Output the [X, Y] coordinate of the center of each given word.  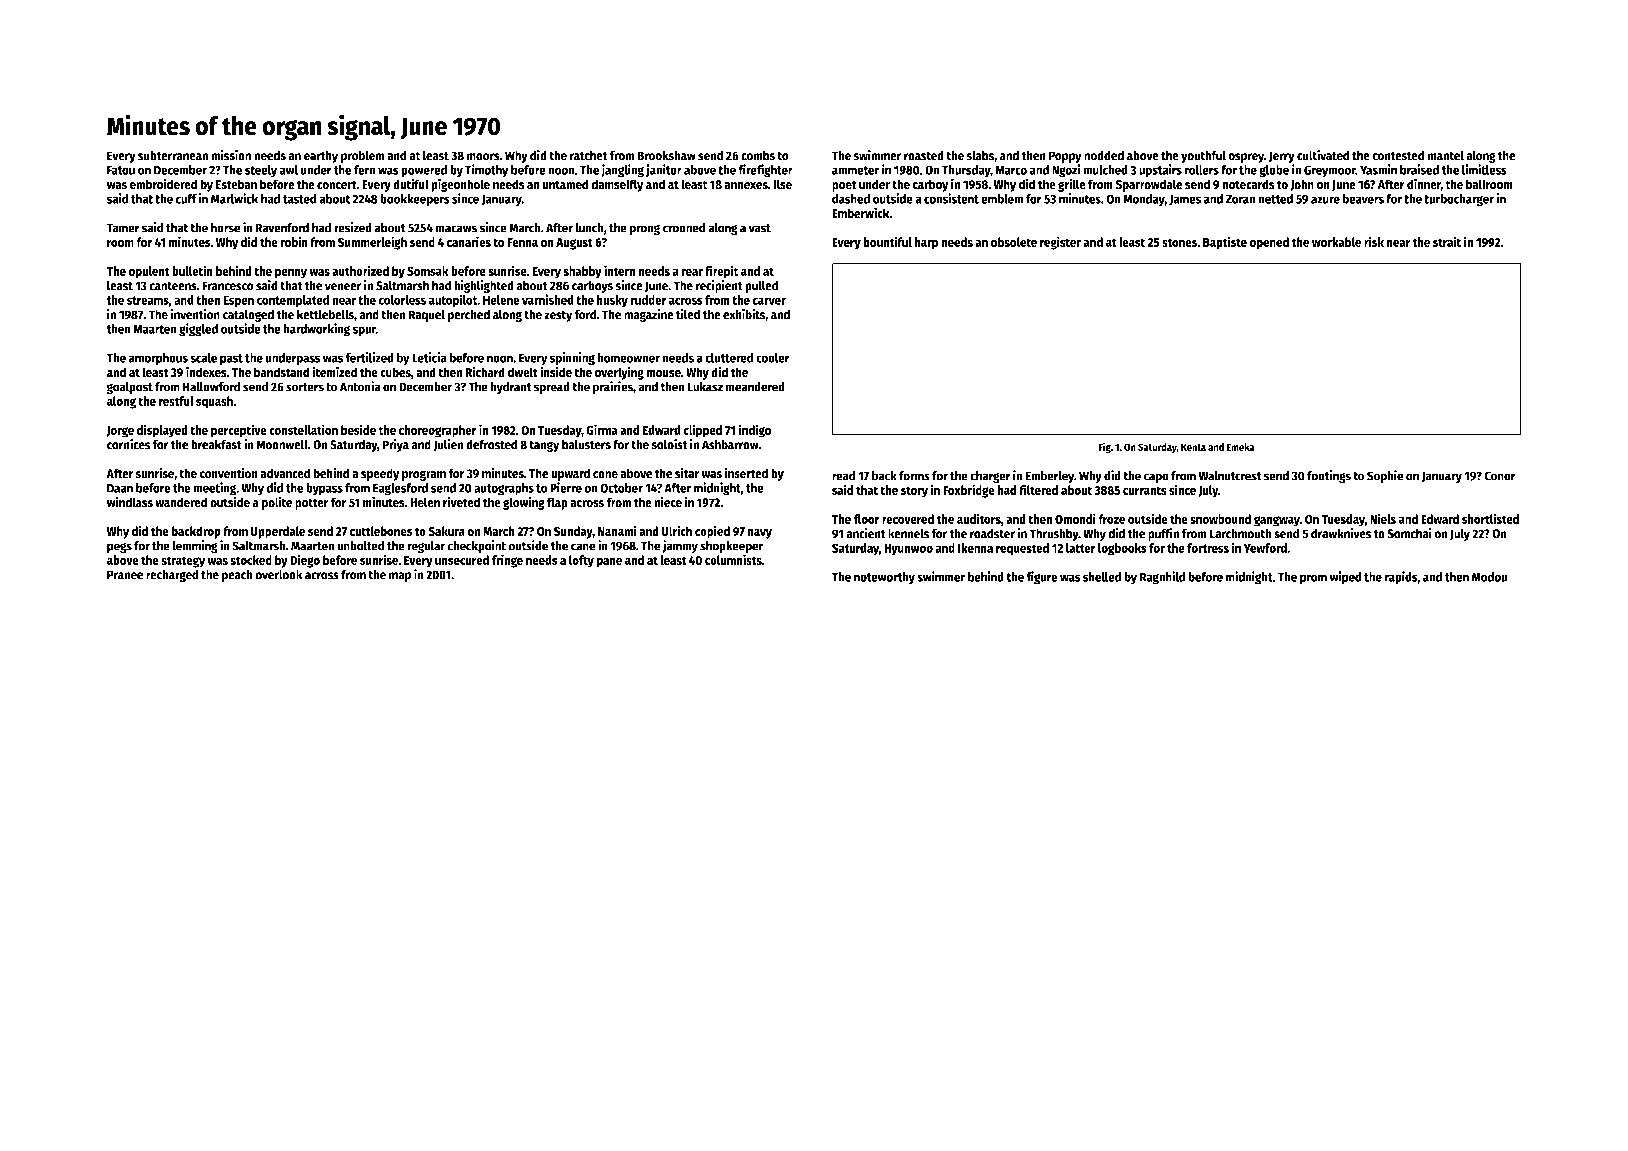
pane [609, 563]
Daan [120, 488]
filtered [1038, 489]
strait [1447, 241]
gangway [1277, 521]
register [1060, 243]
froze [1111, 519]
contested [1398, 155]
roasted [924, 155]
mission [231, 155]
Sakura [446, 531]
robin [294, 241]
